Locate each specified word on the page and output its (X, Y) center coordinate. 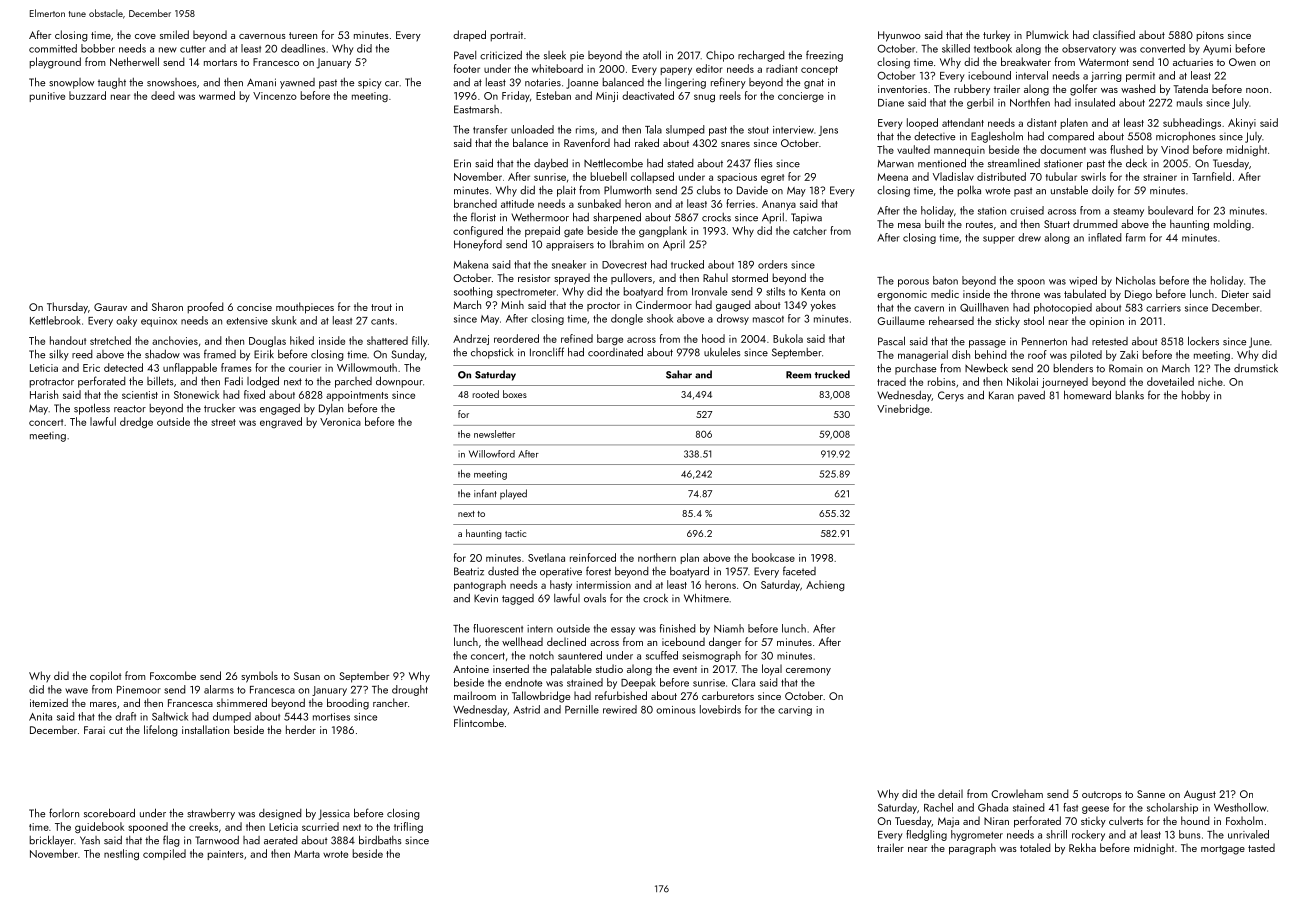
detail (950, 793)
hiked (302, 340)
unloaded (532, 129)
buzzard (87, 95)
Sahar (679, 374)
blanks (1130, 395)
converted (1162, 48)
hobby (1196, 396)
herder (301, 729)
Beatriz (469, 571)
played (513, 494)
